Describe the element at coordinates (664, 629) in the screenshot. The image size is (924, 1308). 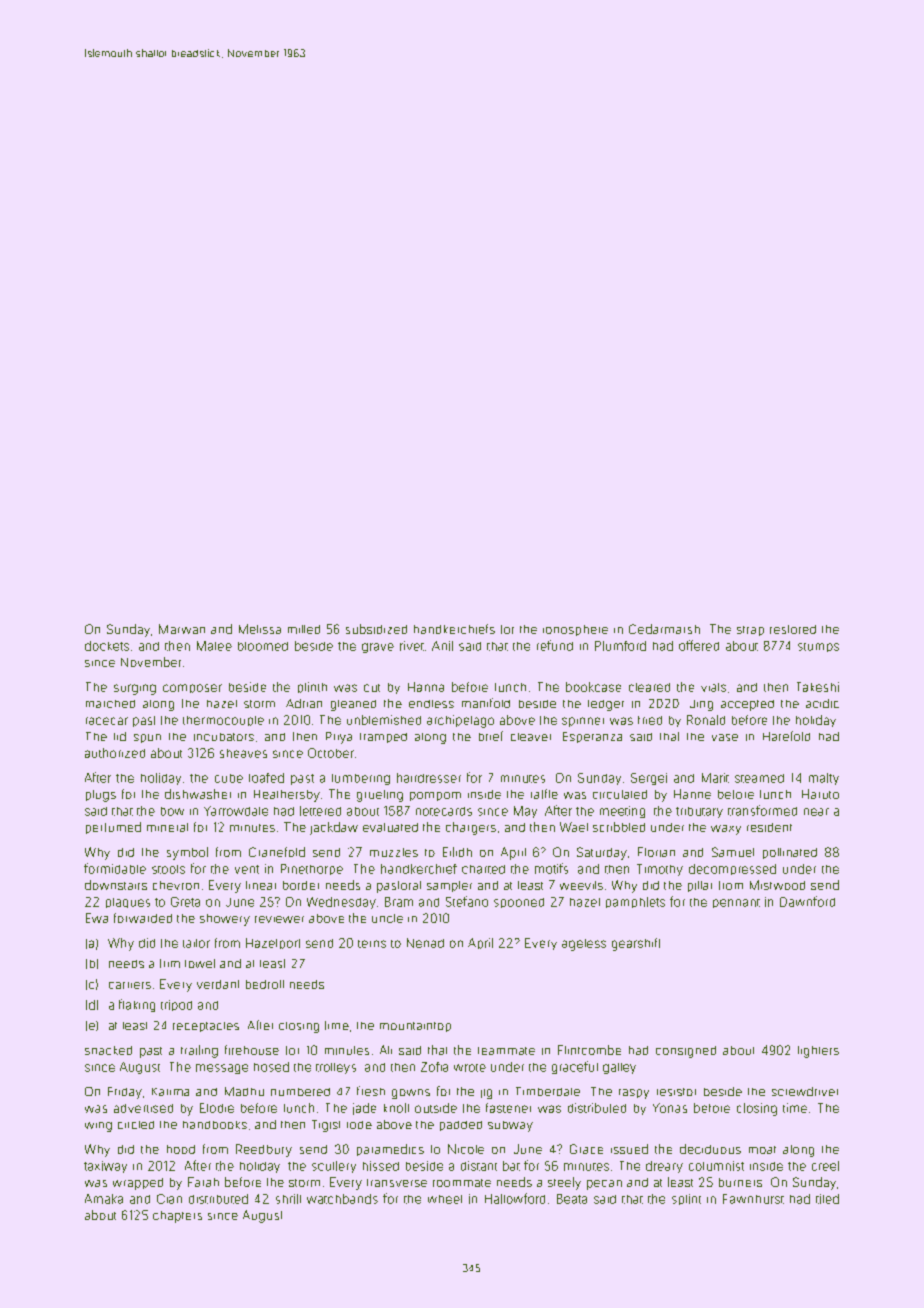
I see `Cedarmarsh` at that location.
